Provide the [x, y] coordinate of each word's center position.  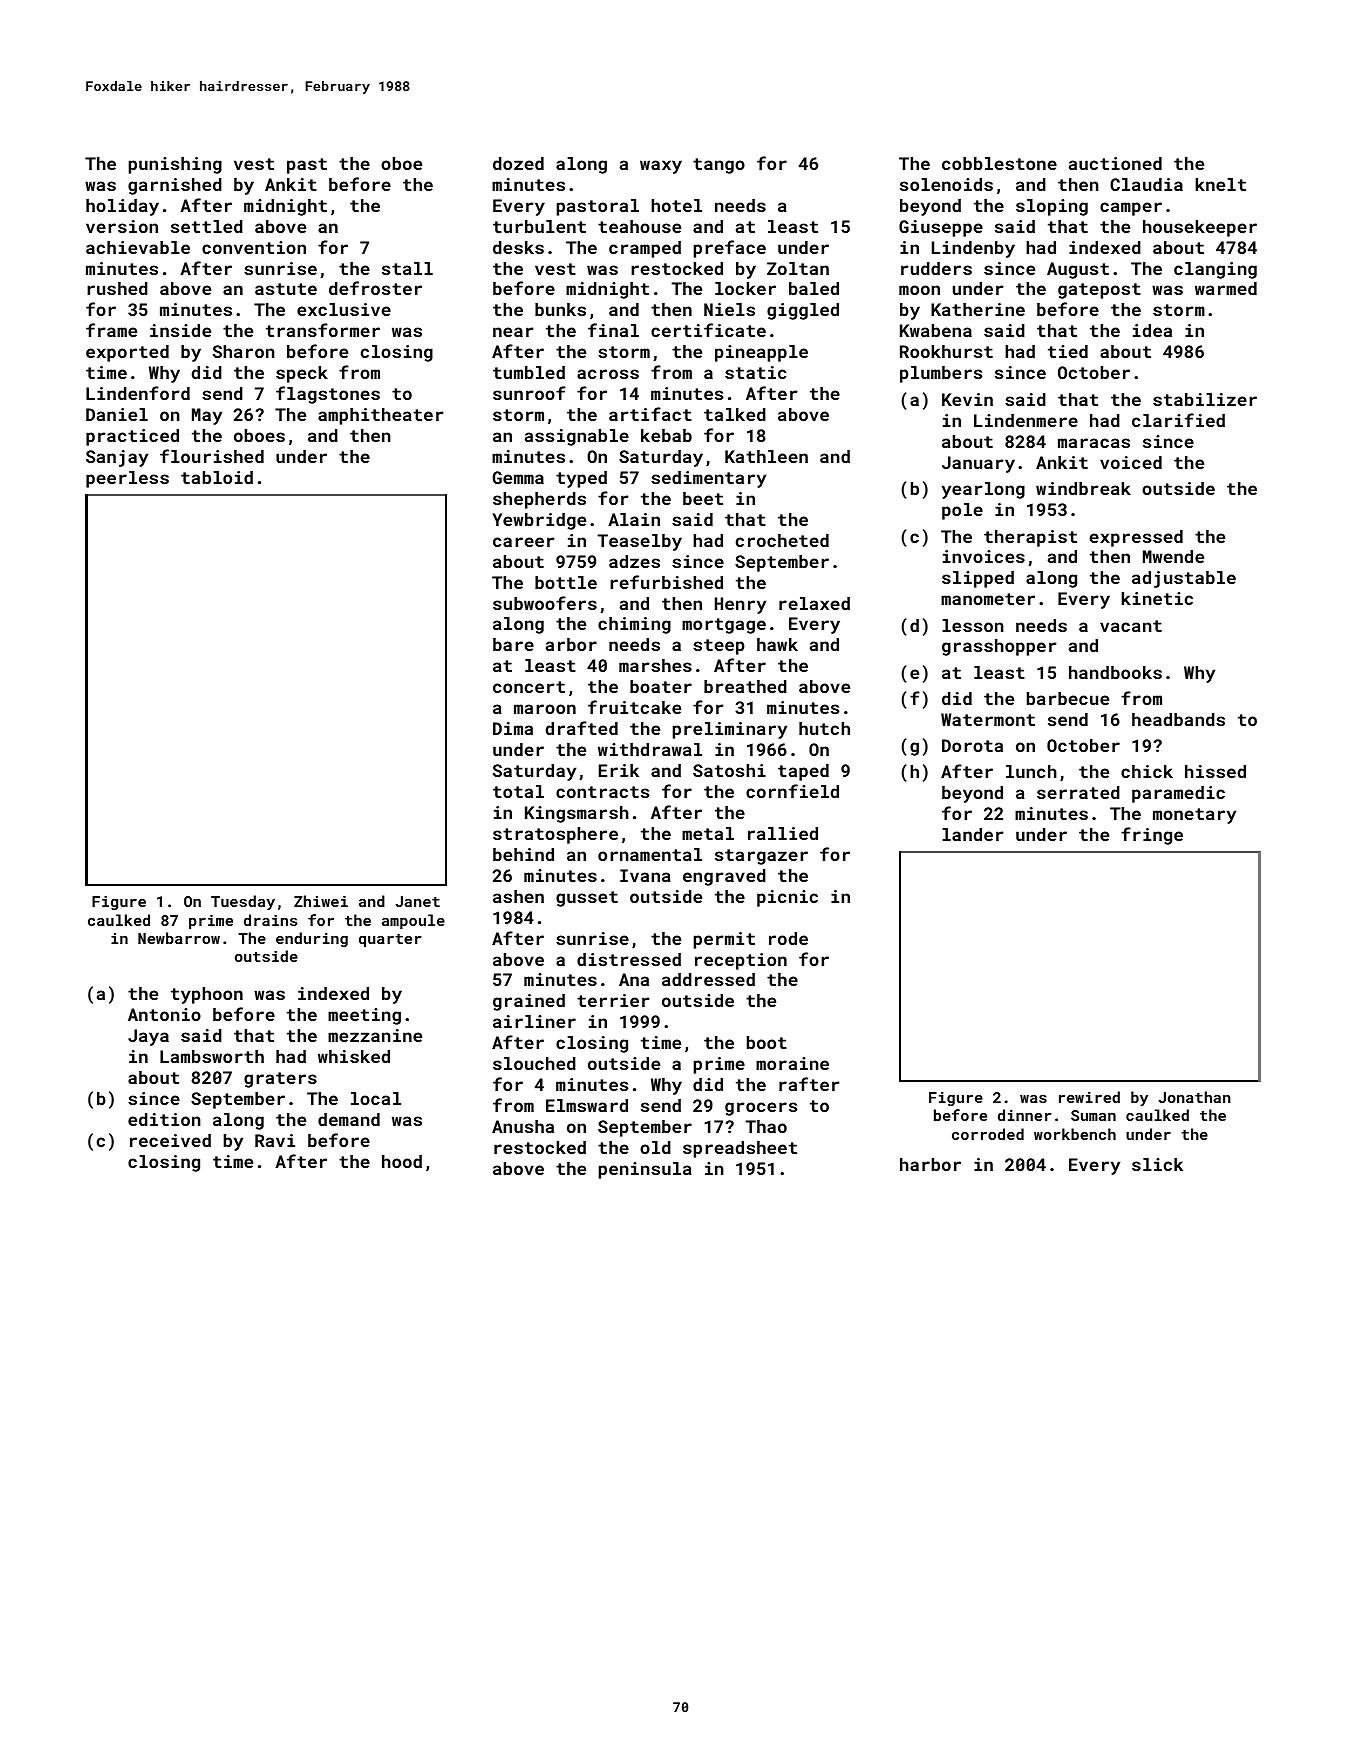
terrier [613, 1000]
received [170, 1140]
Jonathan [1194, 1097]
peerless [127, 479]
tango [719, 166]
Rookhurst [946, 351]
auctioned [1115, 163]
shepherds [539, 500]
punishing [175, 165]
